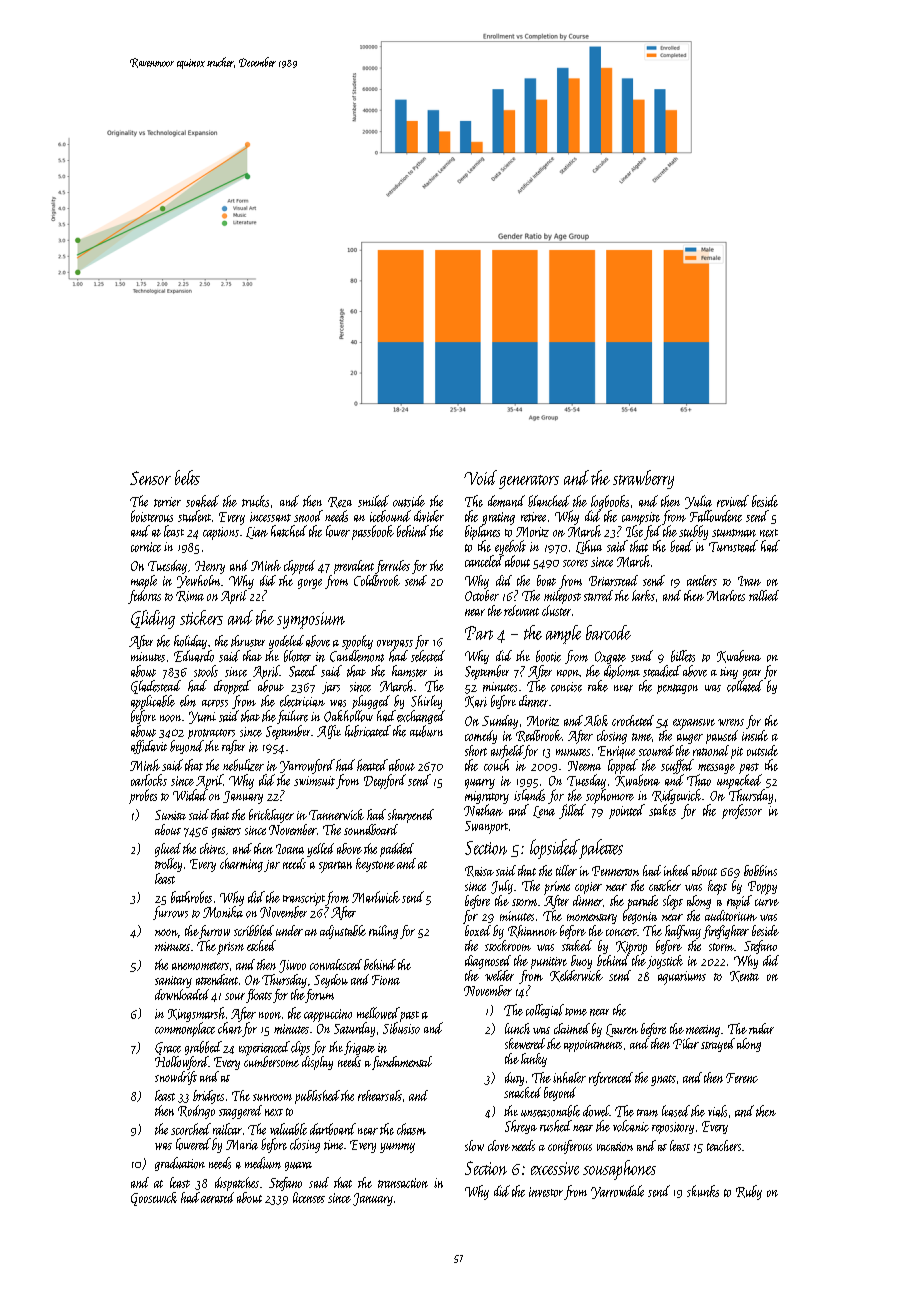 The image size is (908, 1316). What do you see at coordinates (187, 477) in the screenshot?
I see `belts` at bounding box center [187, 477].
